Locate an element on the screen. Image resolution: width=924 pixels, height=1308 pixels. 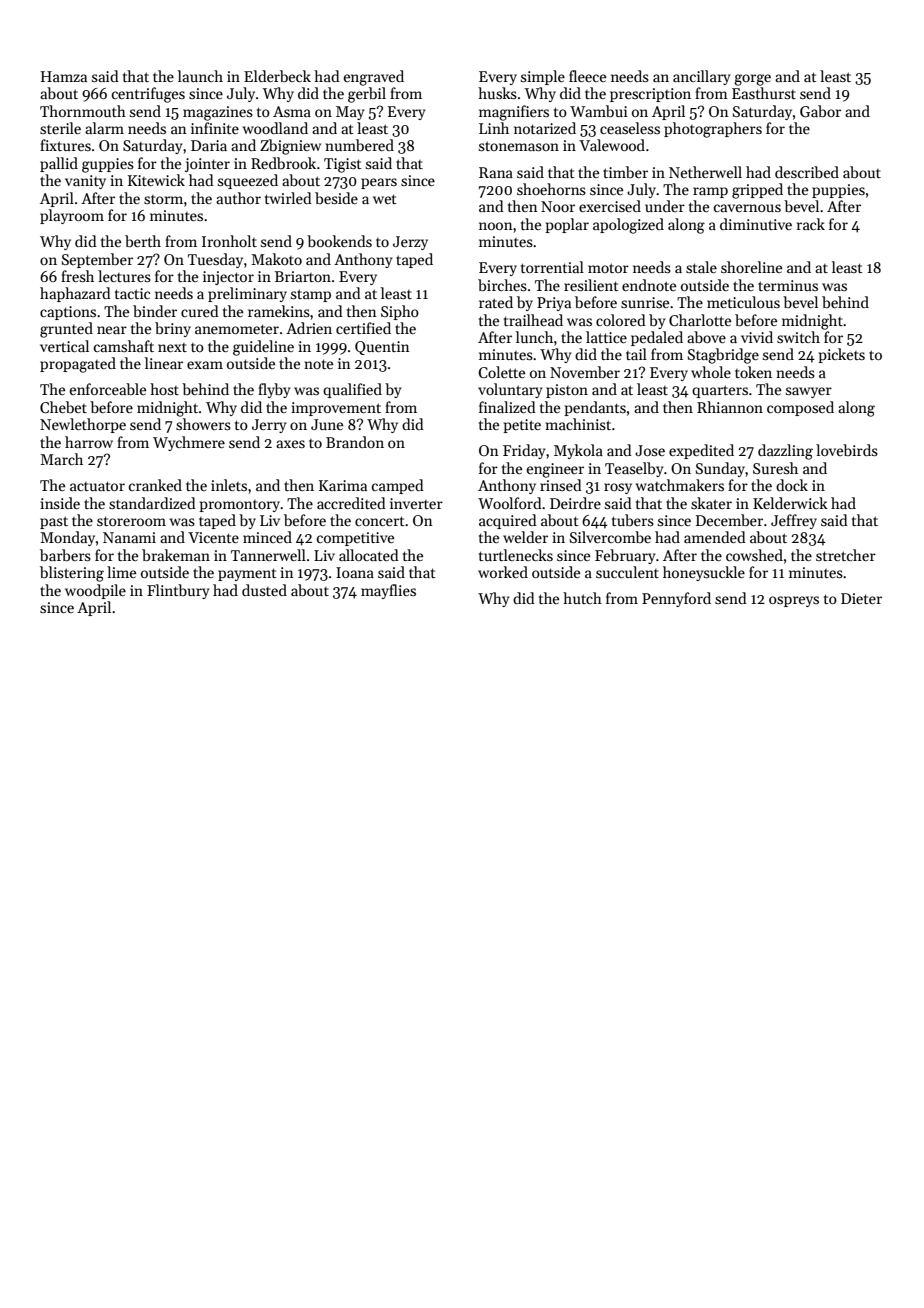
March is located at coordinates (61, 459).
